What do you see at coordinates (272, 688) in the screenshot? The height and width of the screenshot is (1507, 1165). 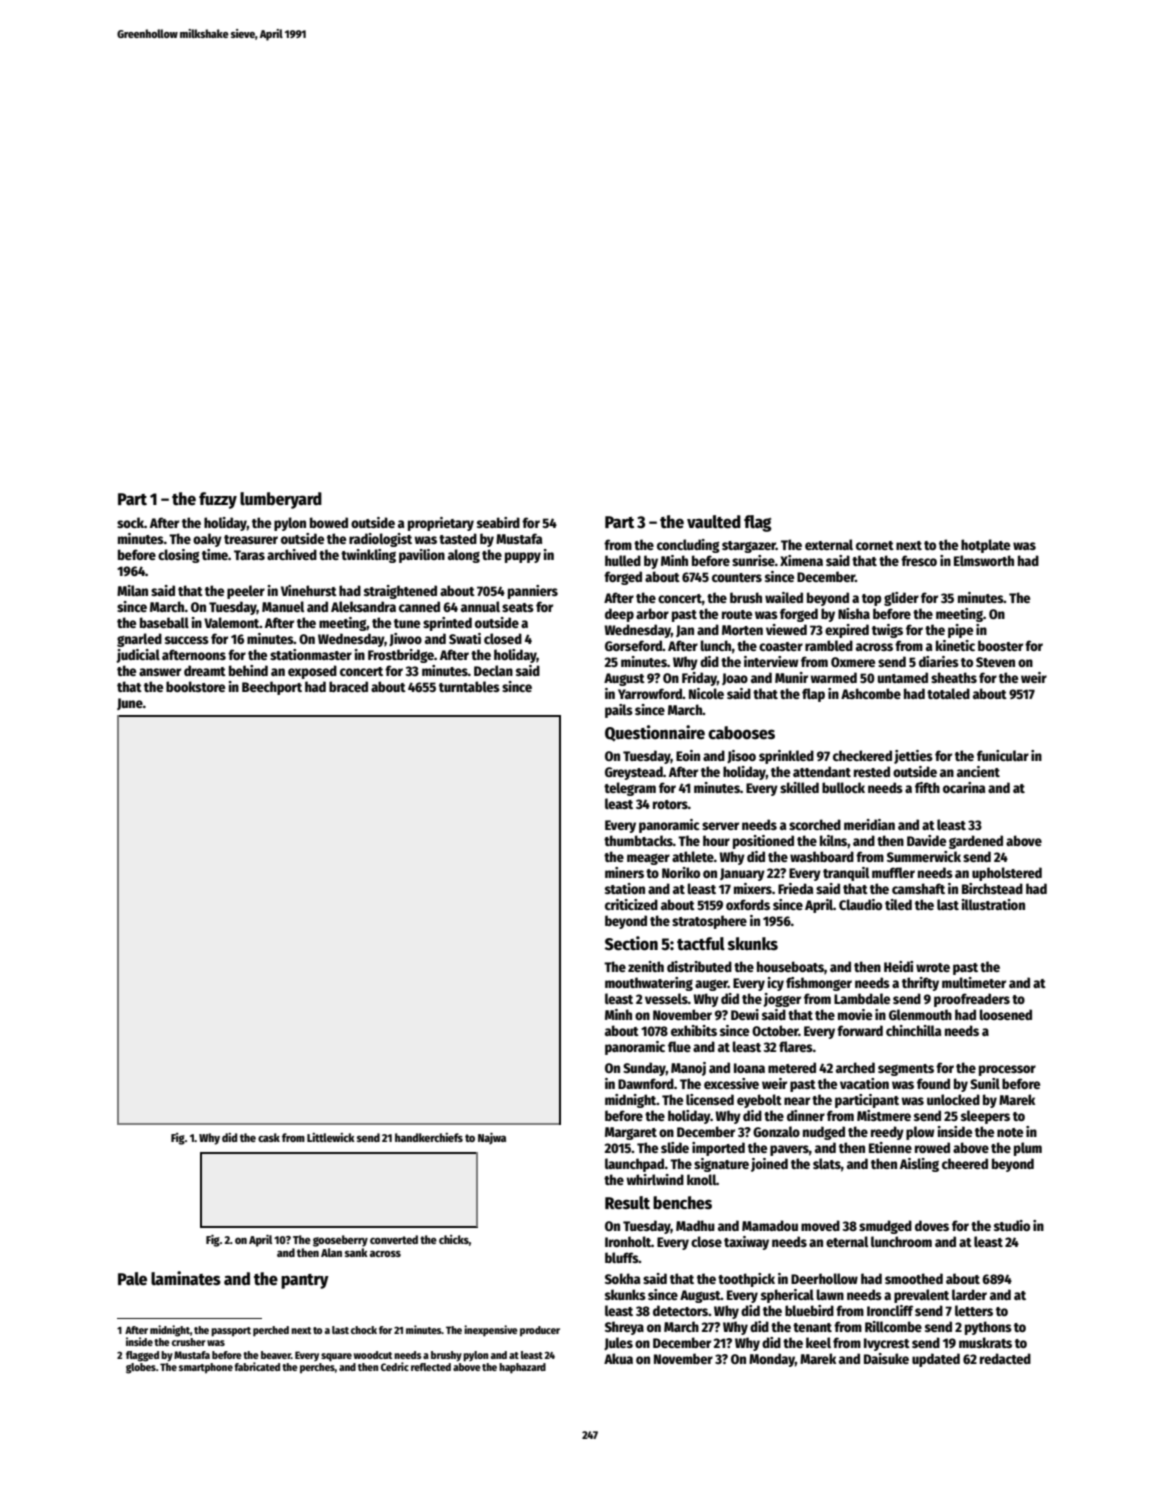 I see `Beechport` at bounding box center [272, 688].
